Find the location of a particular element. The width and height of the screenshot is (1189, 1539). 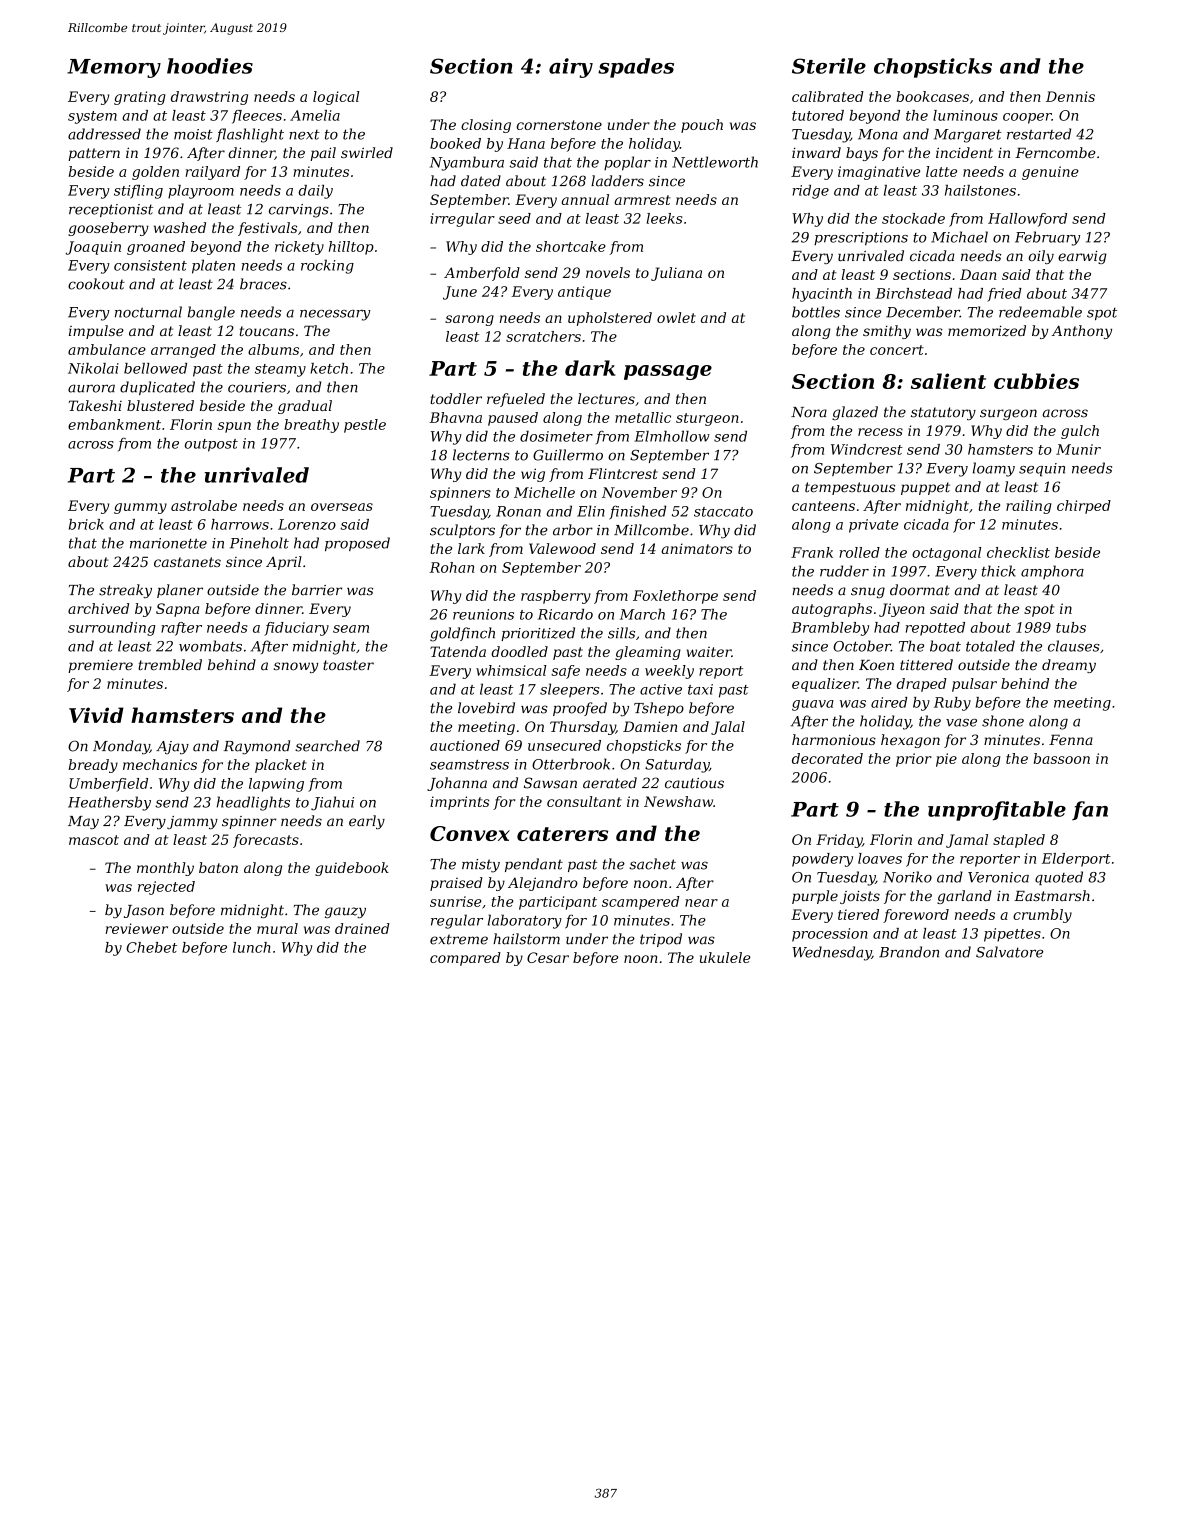

scratchers is located at coordinates (543, 336).
